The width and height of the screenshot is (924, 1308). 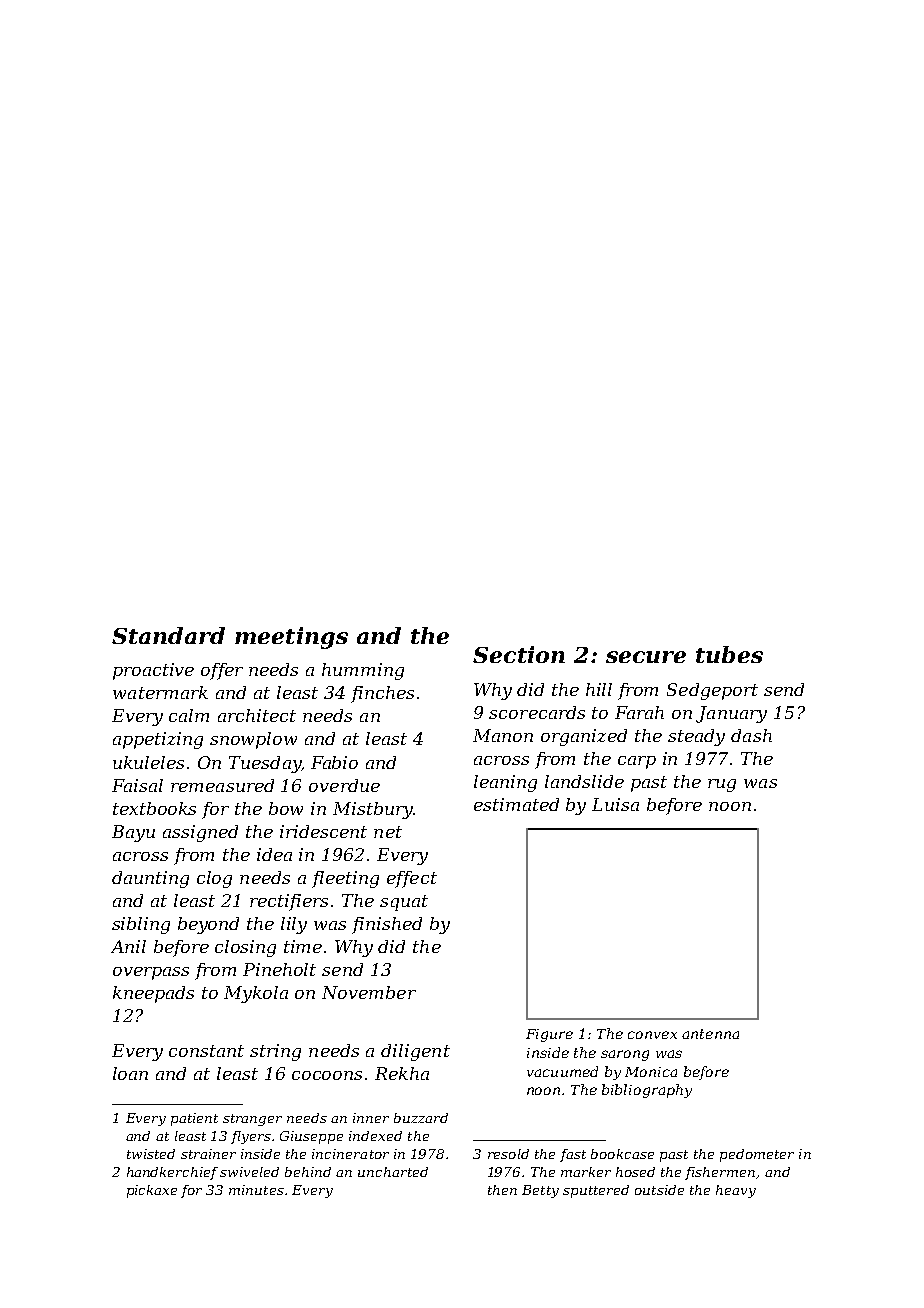 I want to click on pickaxe, so click(x=152, y=1191).
